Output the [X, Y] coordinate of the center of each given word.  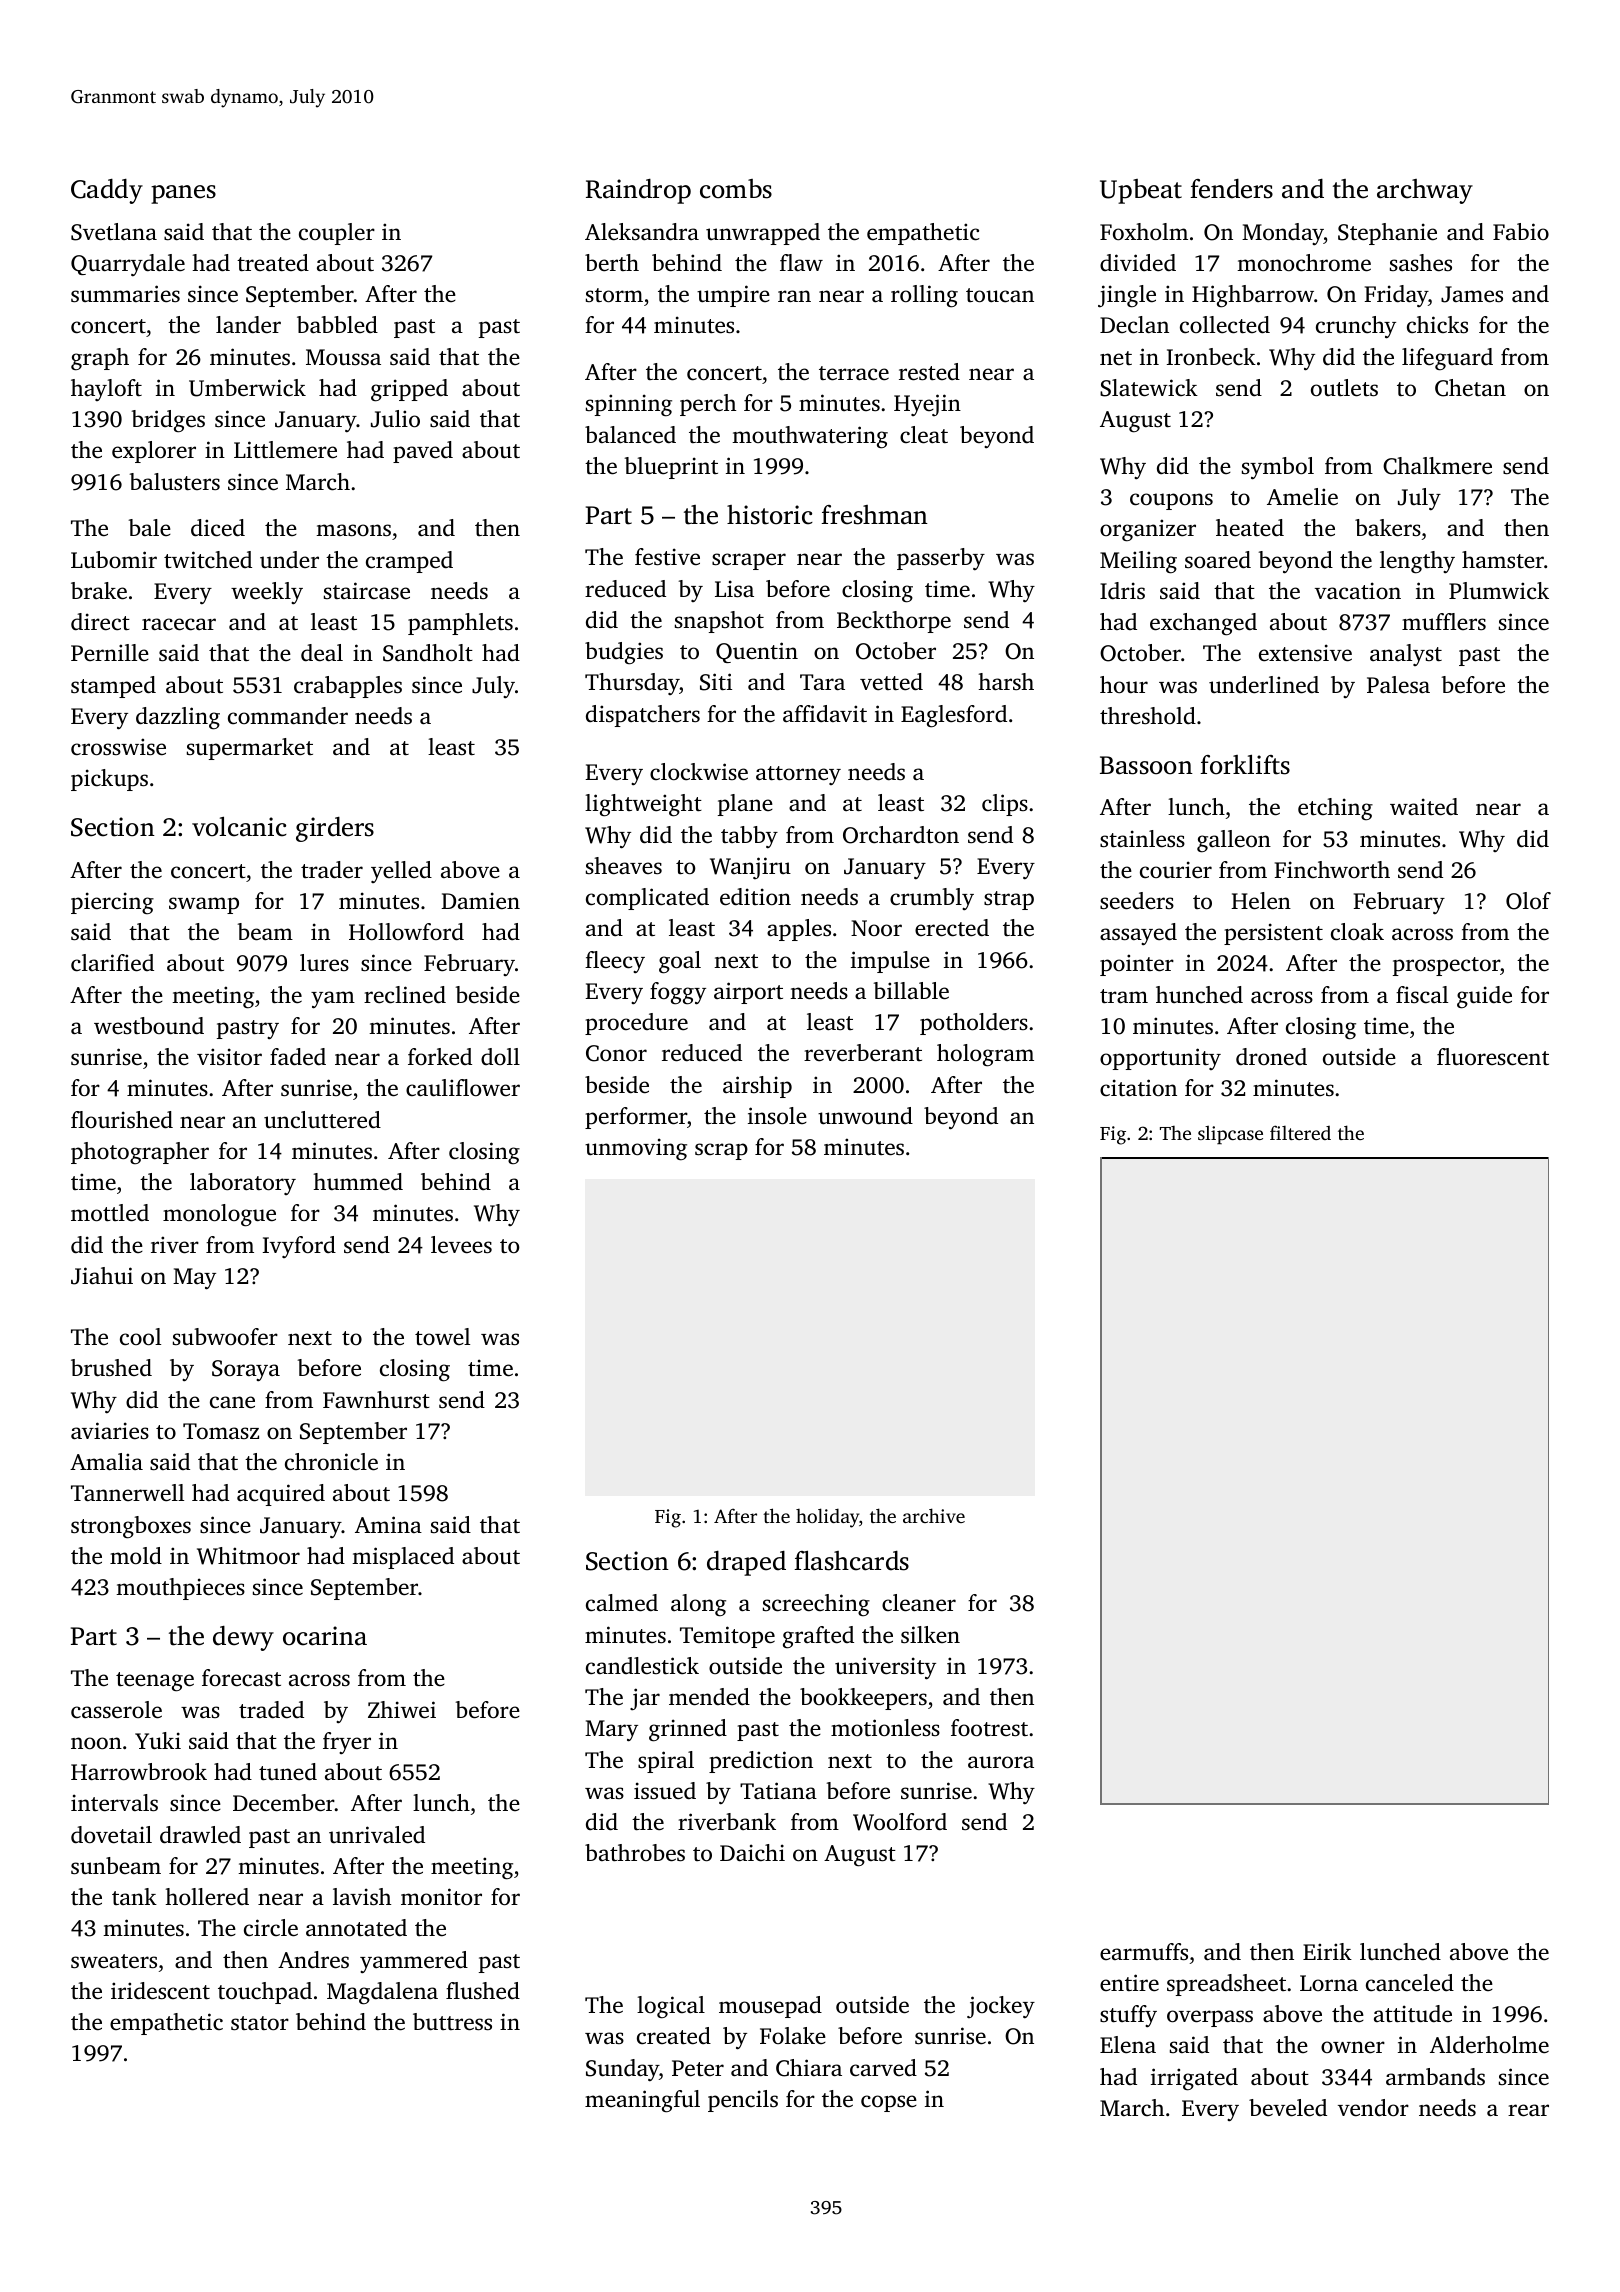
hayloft [106, 390]
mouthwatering [810, 437]
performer [636, 1118]
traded [271, 1710]
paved [423, 452]
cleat [924, 435]
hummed [358, 1182]
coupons [1171, 501]
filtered [1300, 1132]
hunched [1199, 995]
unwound [865, 1116]
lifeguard [1447, 359]
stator [260, 2023]
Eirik [1327, 1951]
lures [324, 963]
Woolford [900, 1822]
